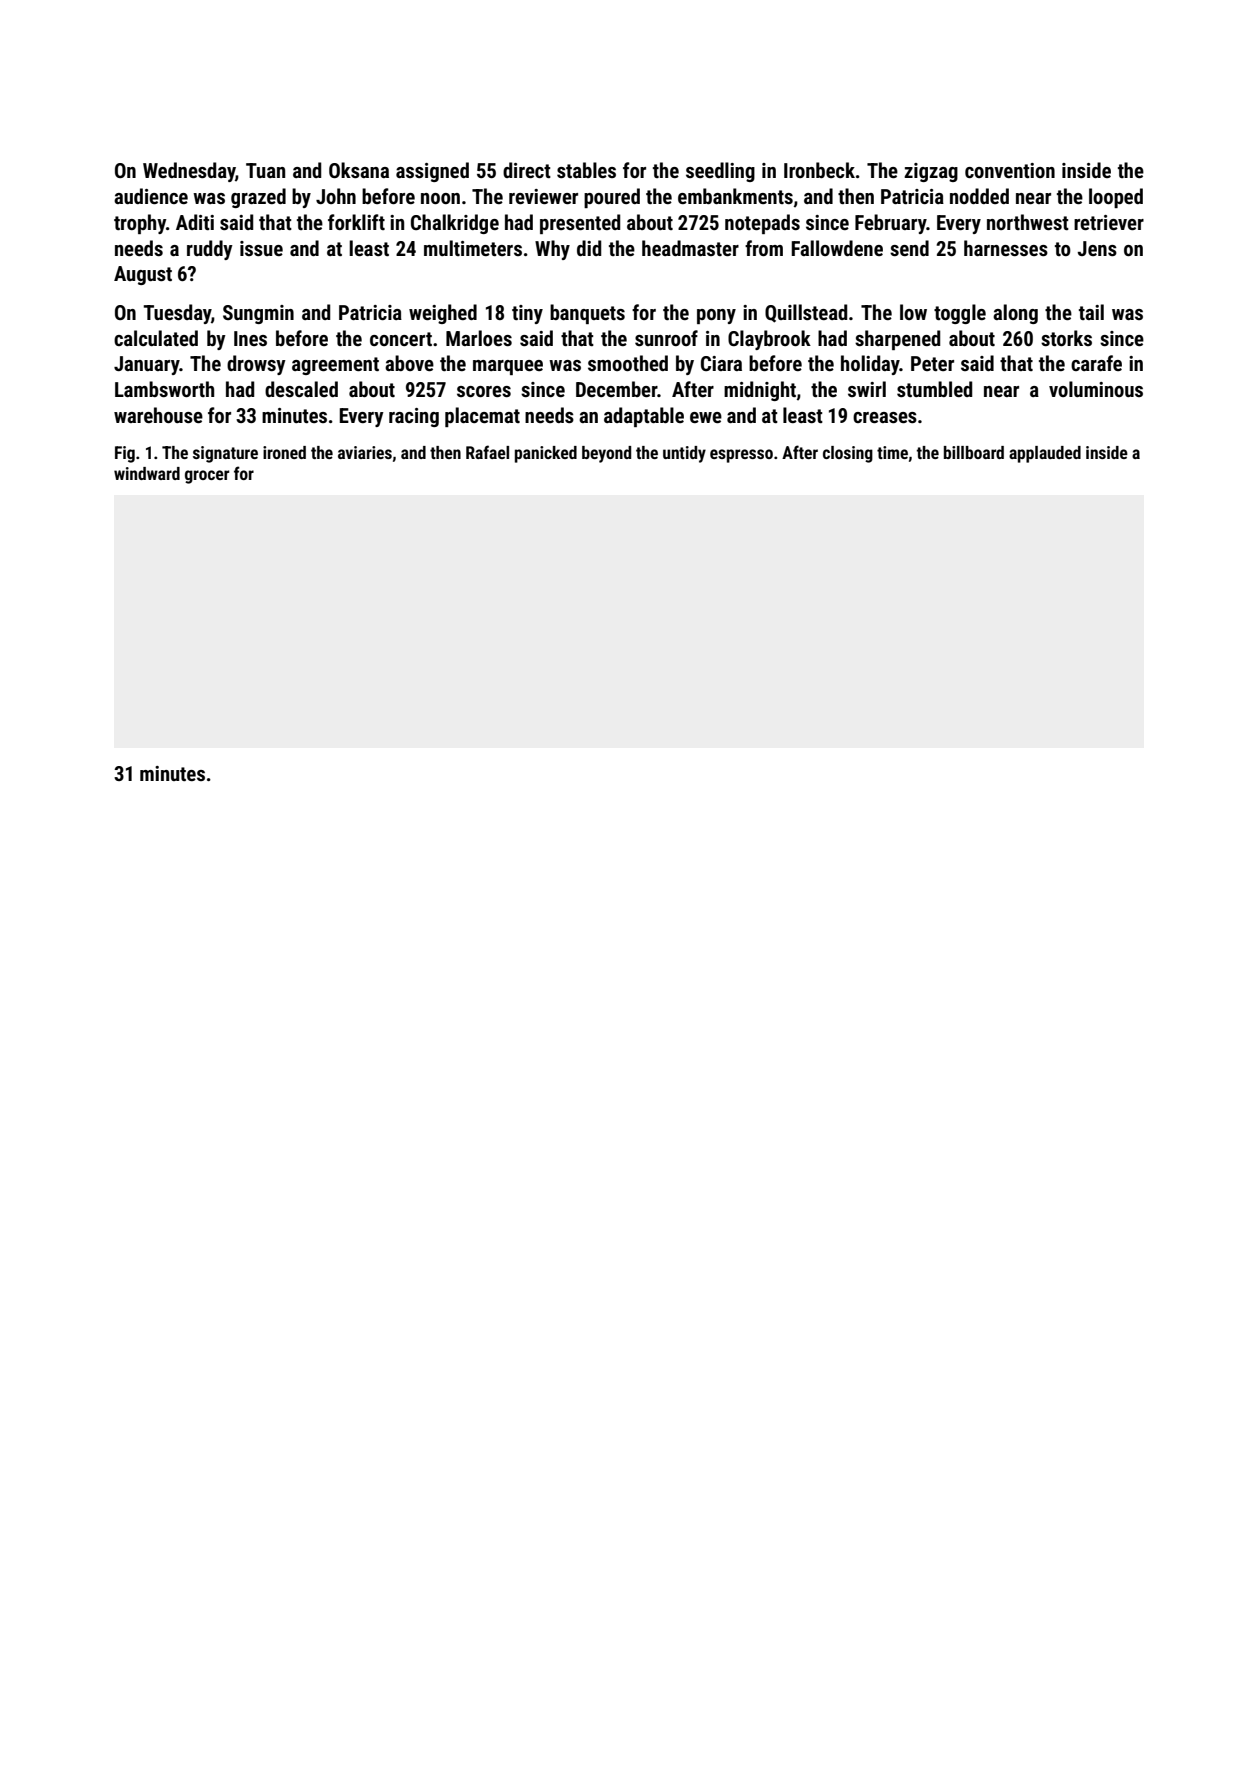 Image resolution: width=1258 pixels, height=1779 pixels. Describe the element at coordinates (1116, 198) in the image. I see `looped` at that location.
